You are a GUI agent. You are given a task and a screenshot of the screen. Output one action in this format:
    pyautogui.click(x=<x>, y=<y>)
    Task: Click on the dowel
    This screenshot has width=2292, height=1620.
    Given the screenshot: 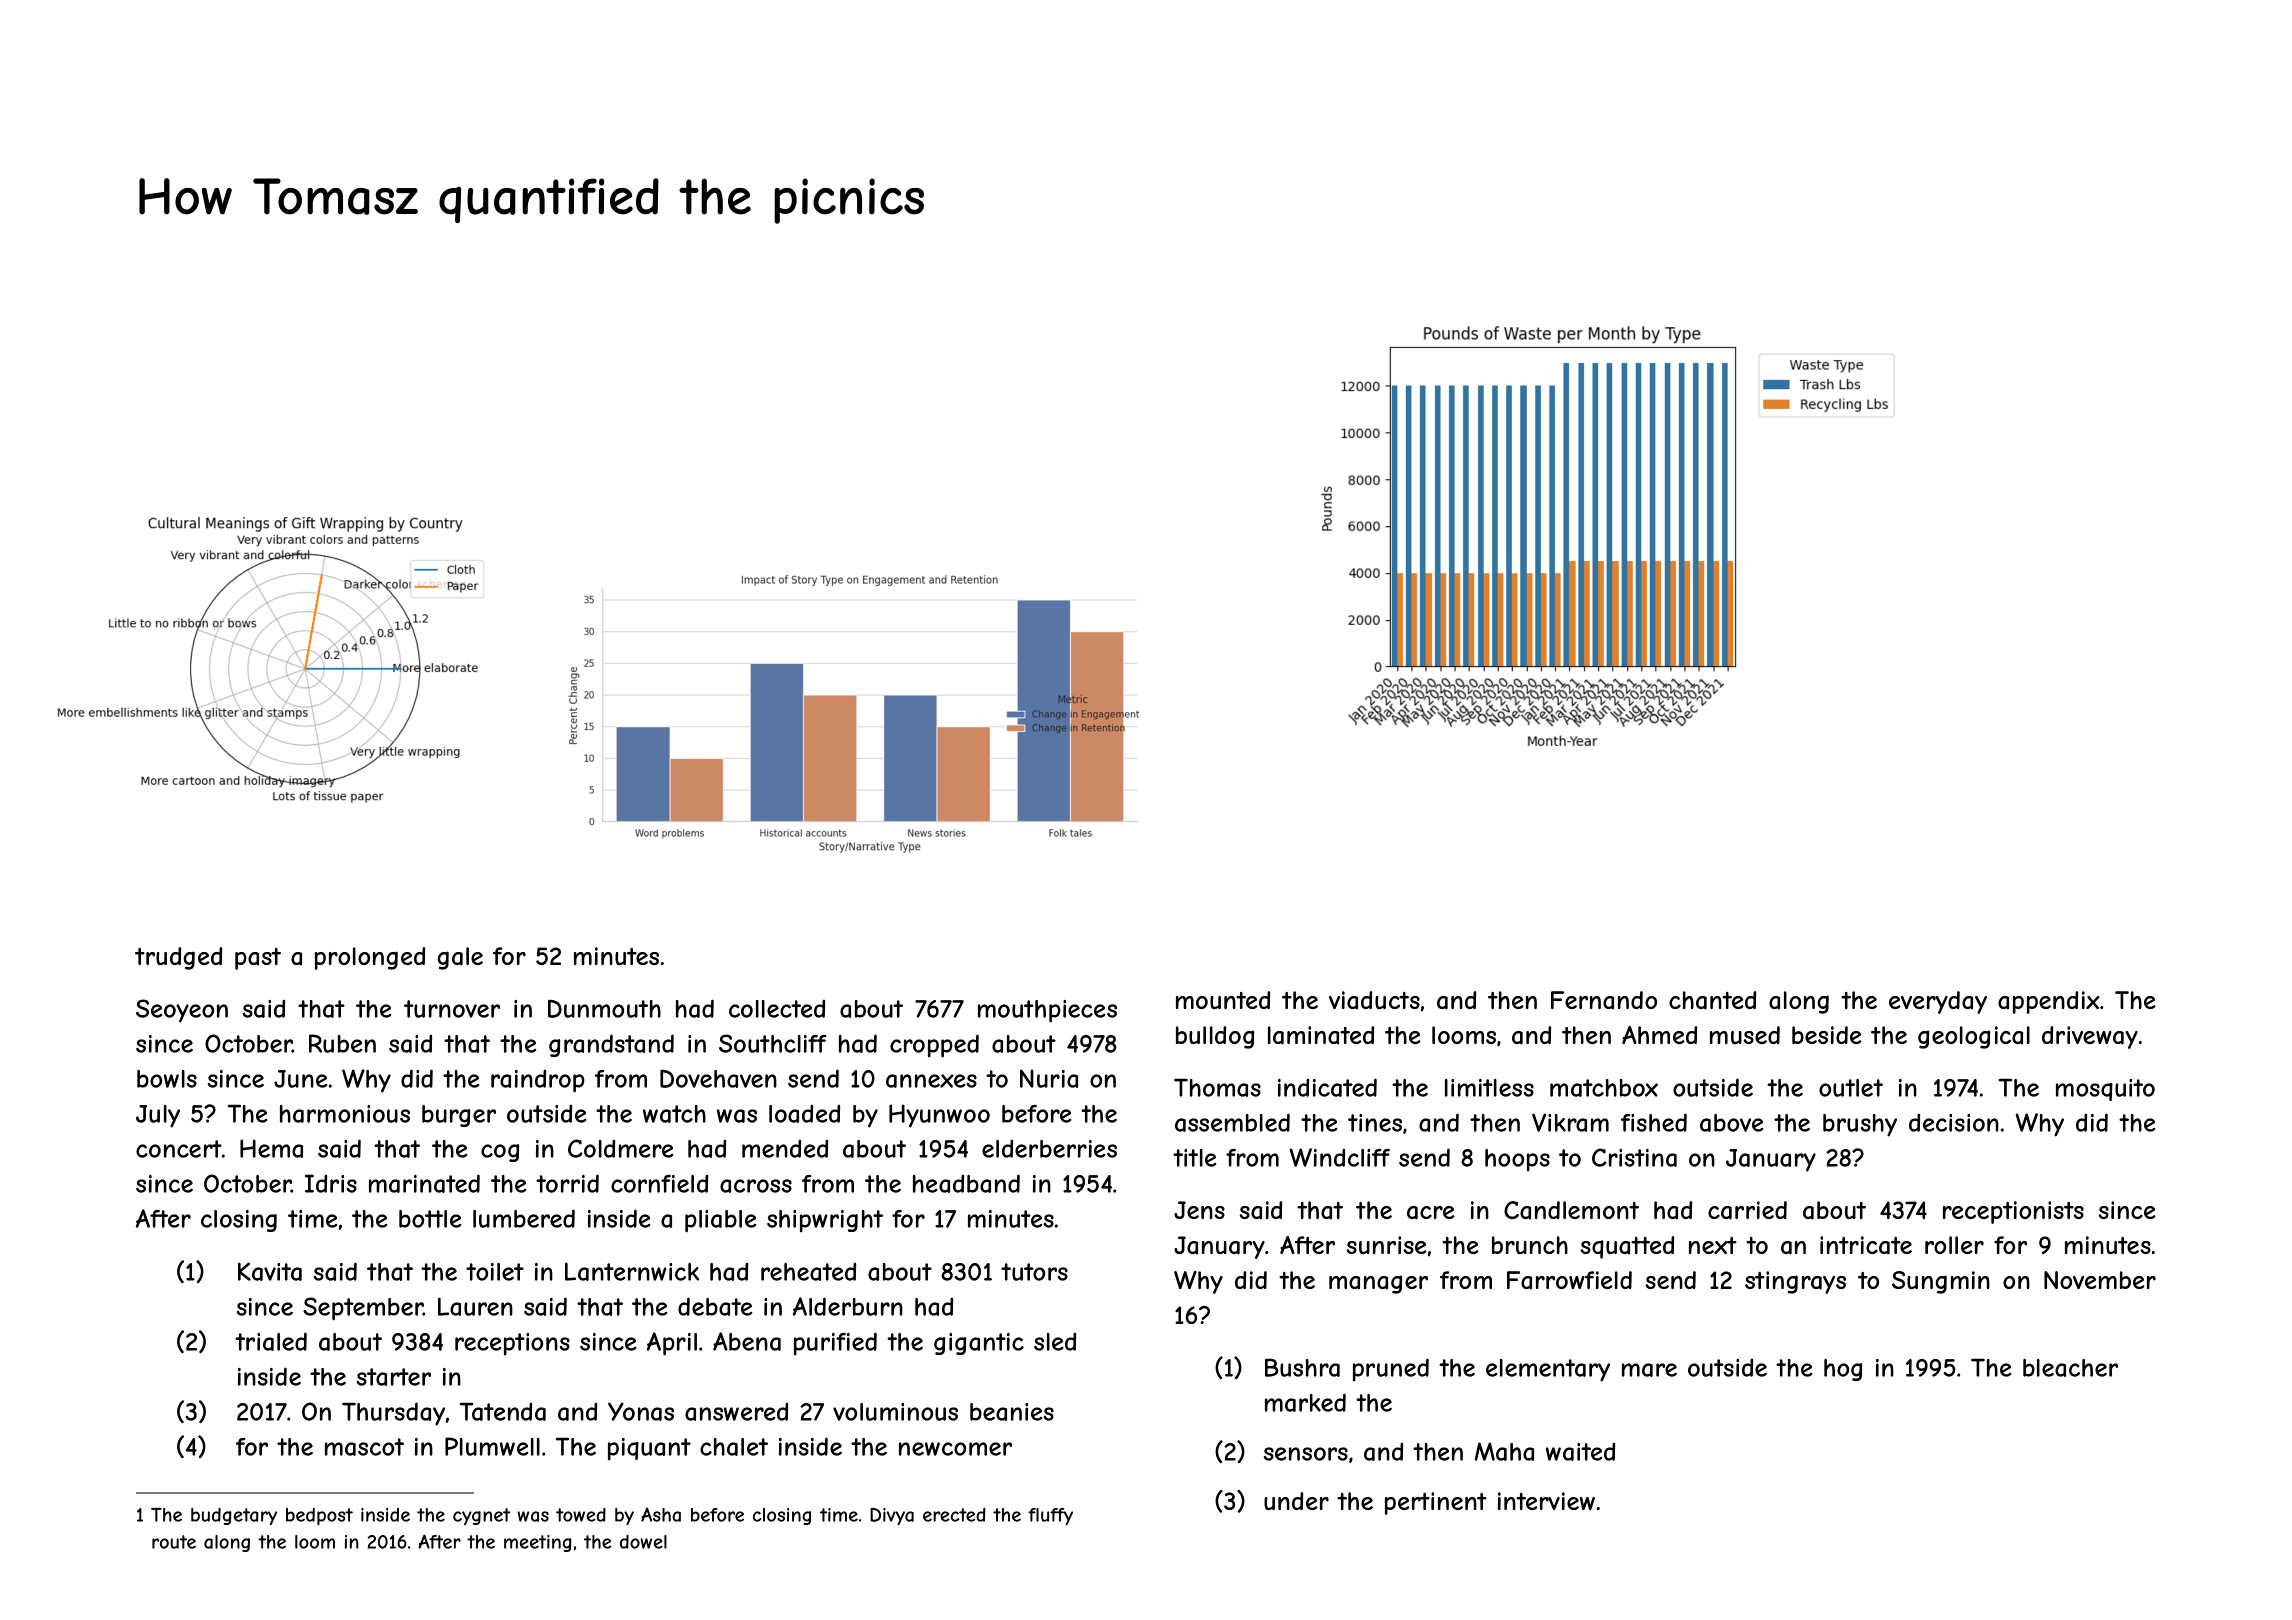 What is the action you would take?
    pyautogui.click(x=643, y=1542)
